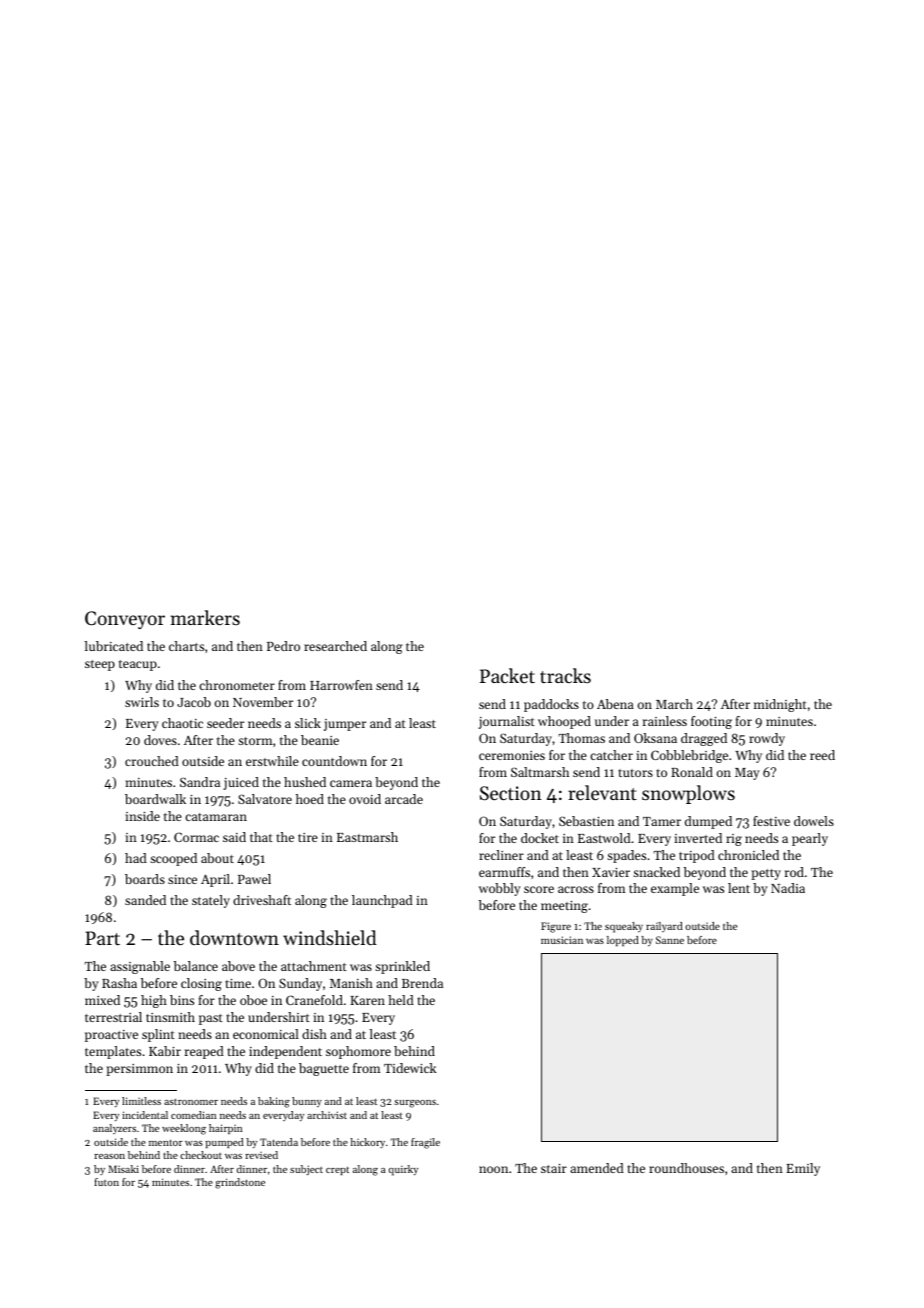 Image resolution: width=924 pixels, height=1308 pixels. What do you see at coordinates (152, 761) in the image?
I see `crouched` at bounding box center [152, 761].
